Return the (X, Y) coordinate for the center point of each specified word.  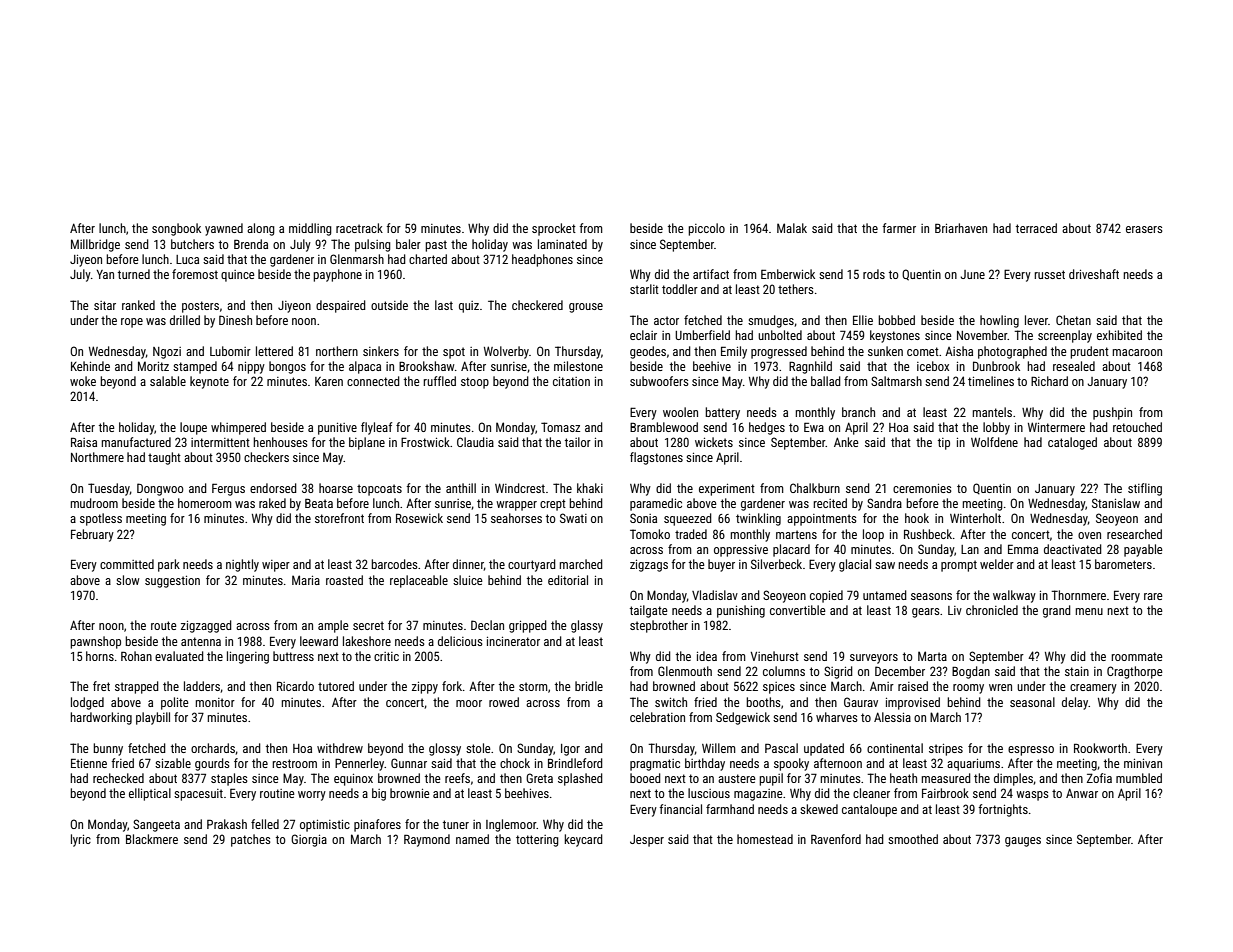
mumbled (1139, 778)
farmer (899, 228)
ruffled (439, 381)
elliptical (150, 794)
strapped (137, 687)
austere (737, 778)
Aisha (959, 351)
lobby (996, 428)
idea (707, 656)
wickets (714, 442)
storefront (339, 518)
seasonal (1032, 702)
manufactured (136, 442)
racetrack (359, 228)
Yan (105, 274)
